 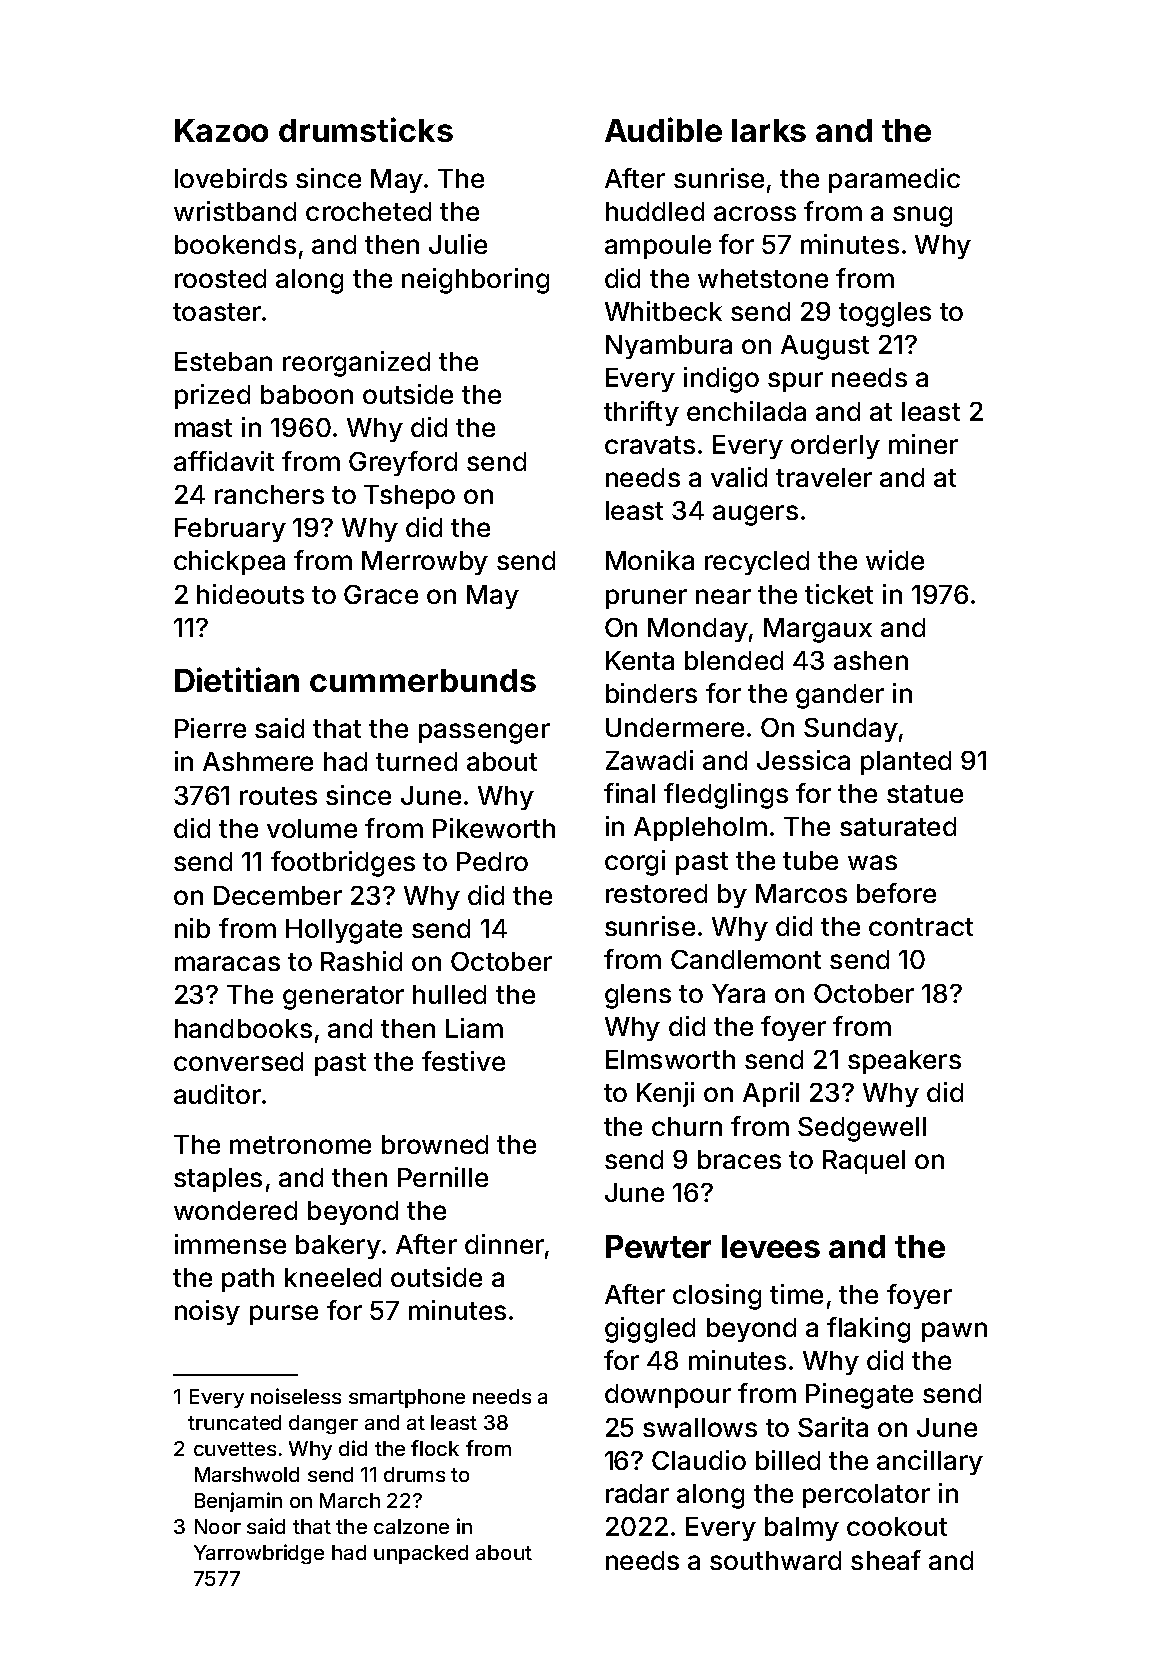 What do you see at coordinates (484, 733) in the document?
I see `passenger` at bounding box center [484, 733].
